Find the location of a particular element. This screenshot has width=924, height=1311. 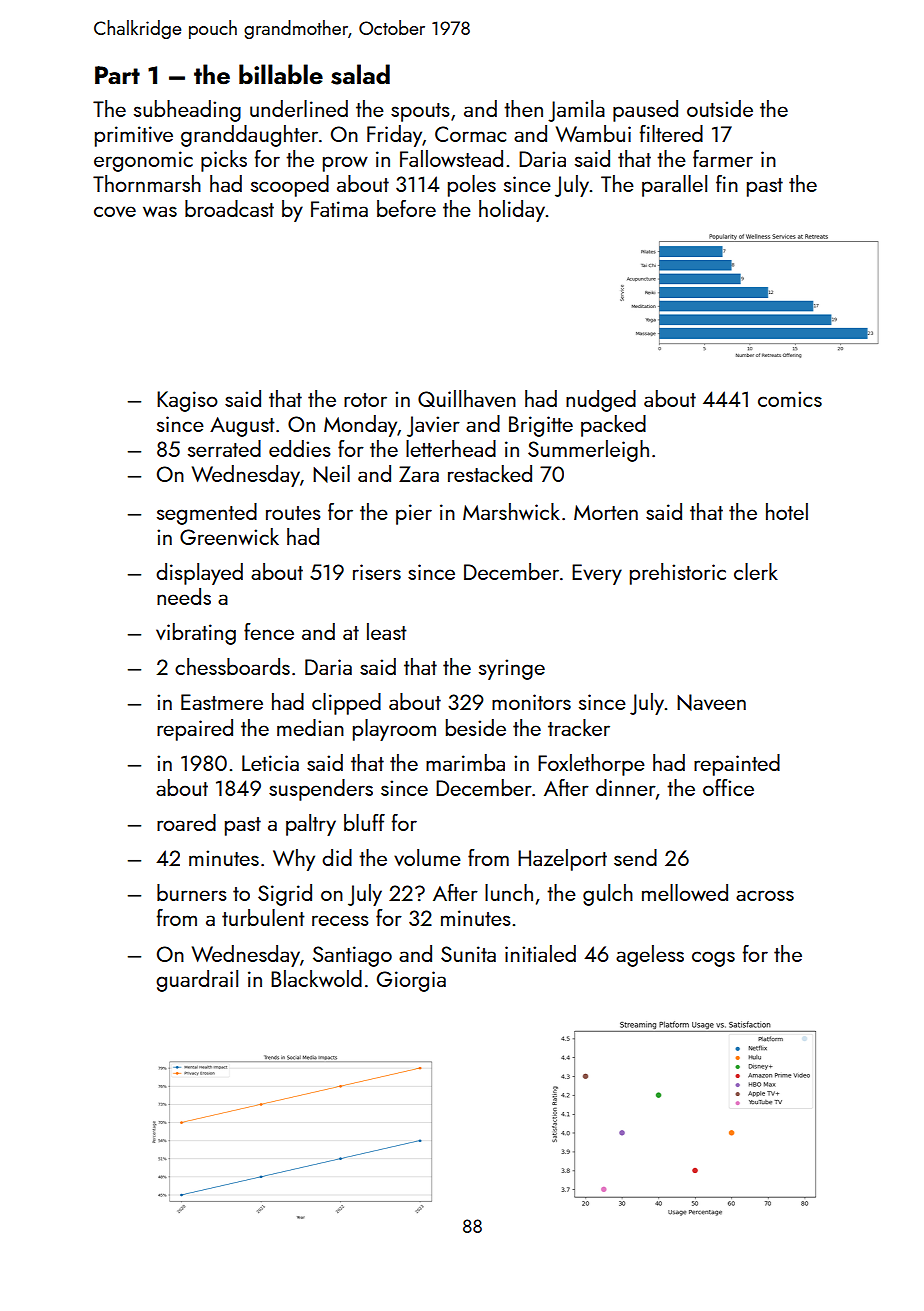

parallel is located at coordinates (674, 186).
